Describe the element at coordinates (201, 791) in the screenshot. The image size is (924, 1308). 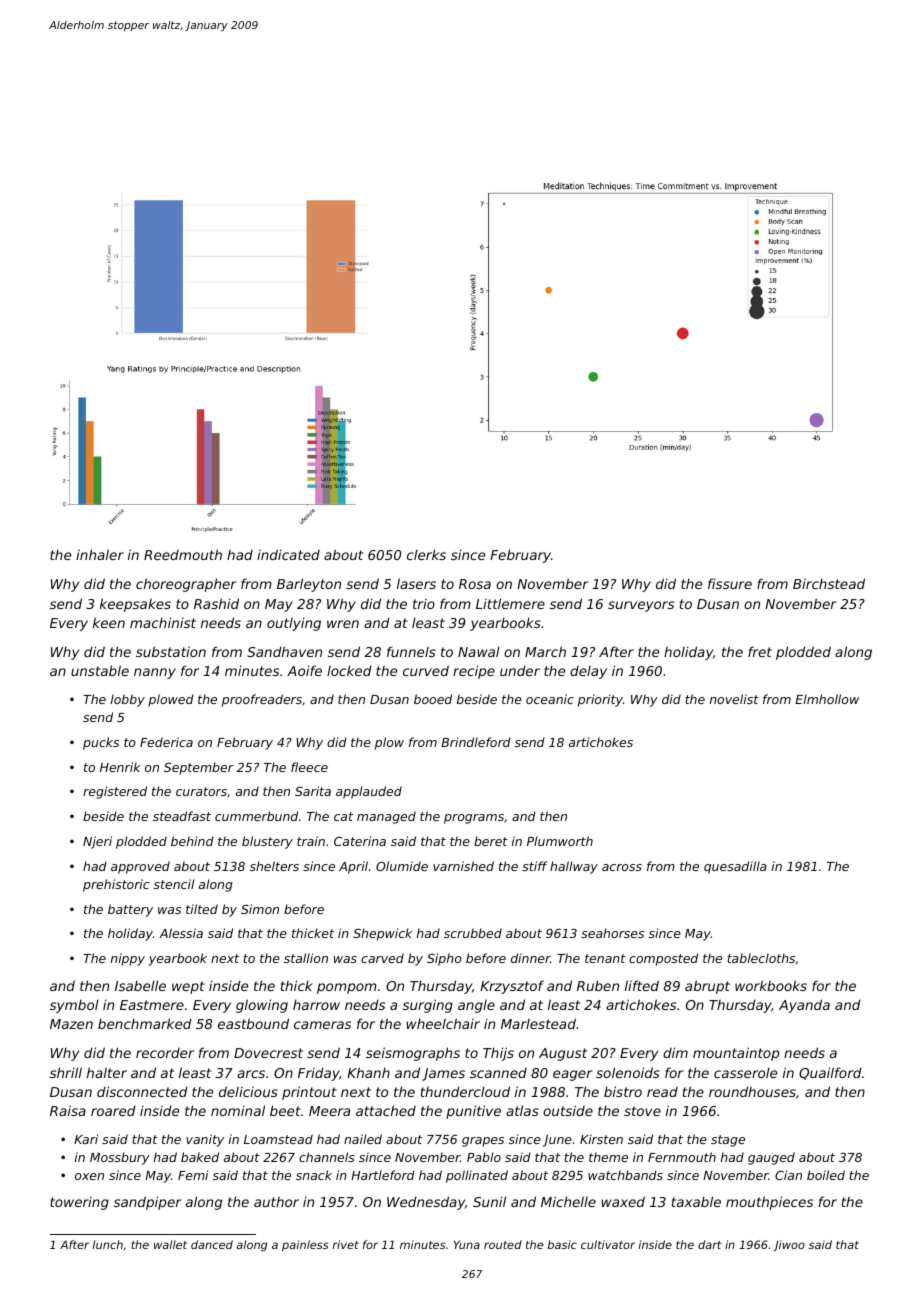
I see `curators` at that location.
